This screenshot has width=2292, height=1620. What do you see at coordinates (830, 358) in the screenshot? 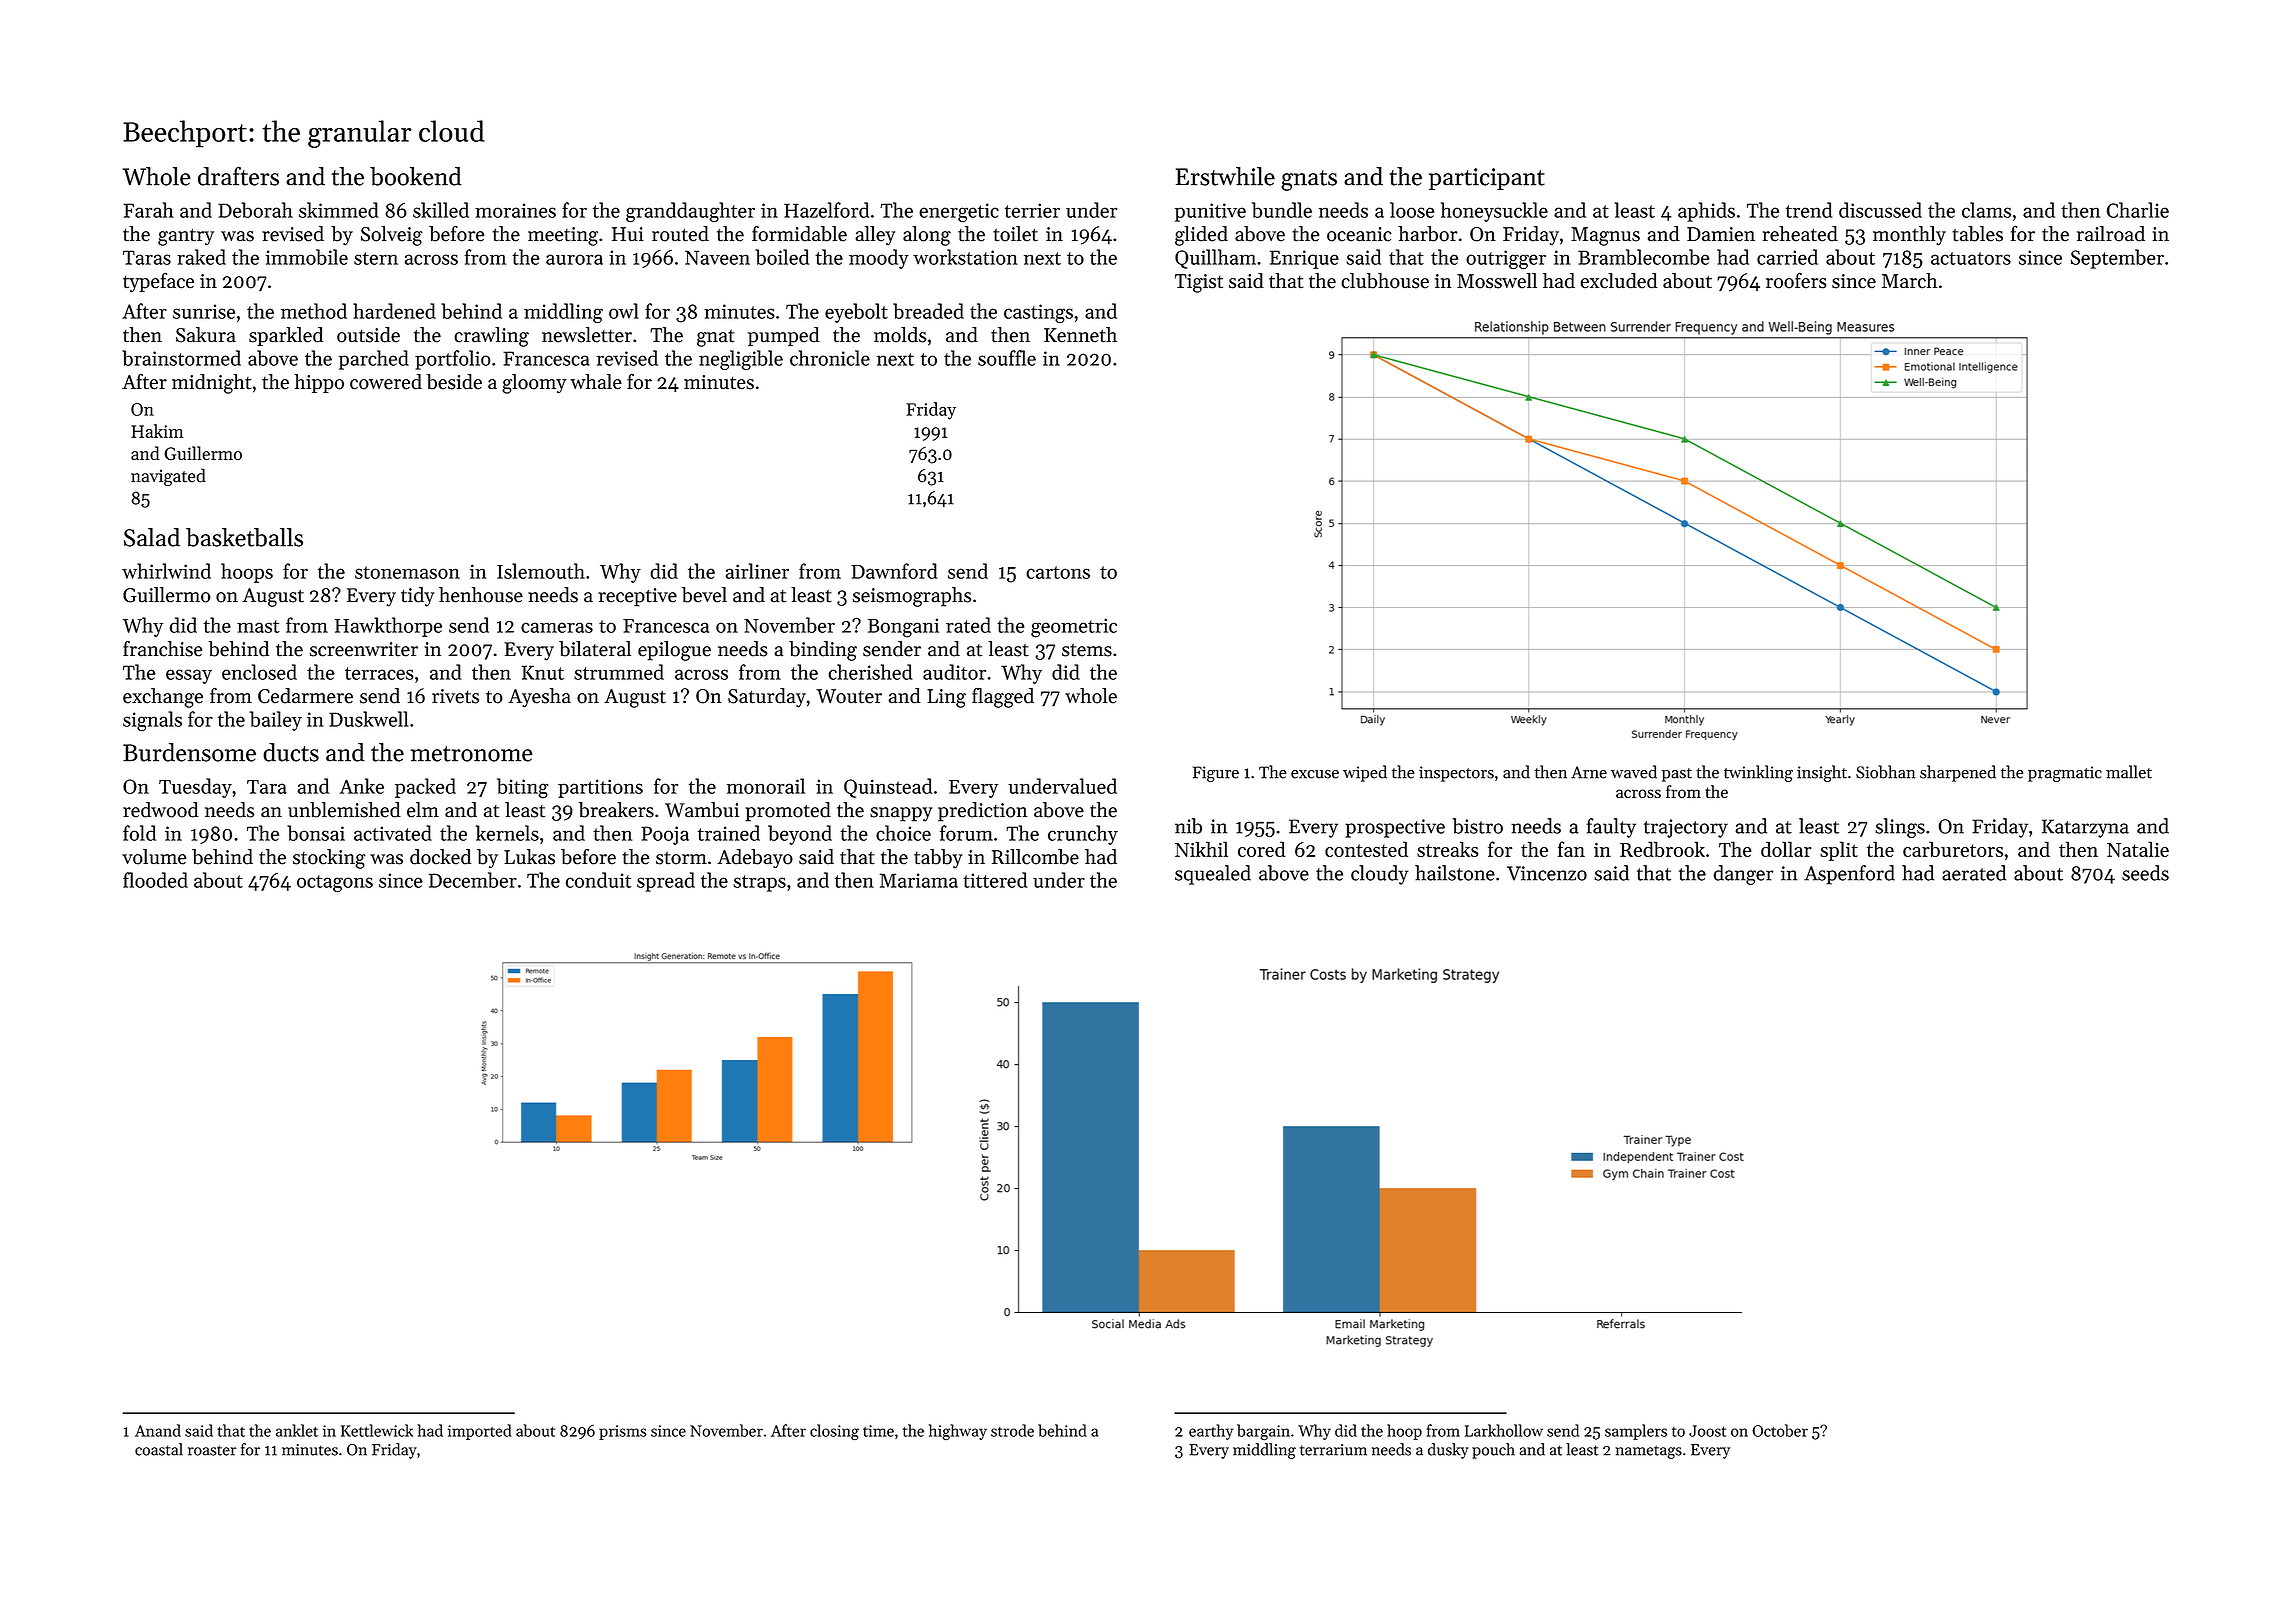
I see `chronicle` at bounding box center [830, 358].
